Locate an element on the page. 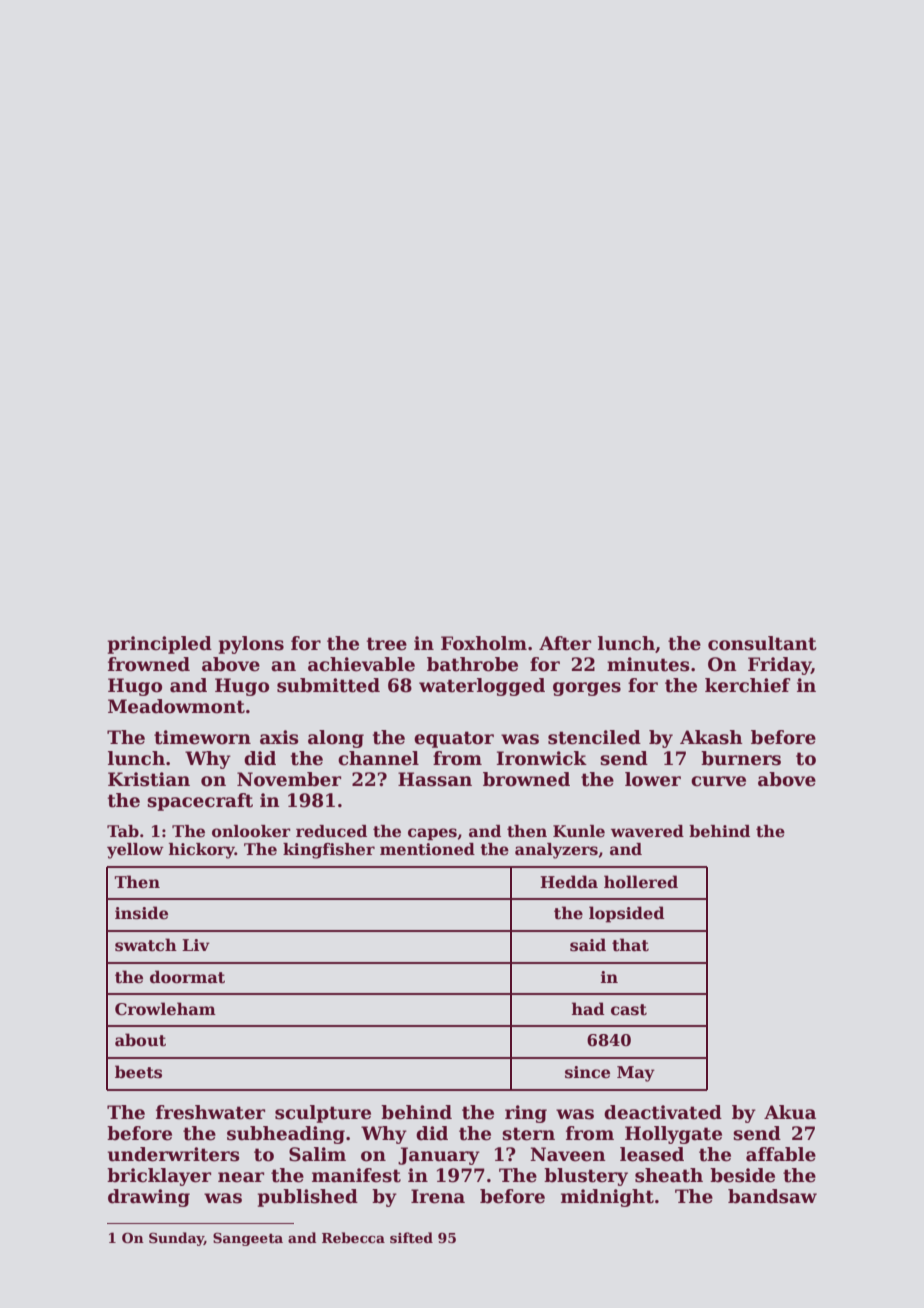 This document has width=924, height=1308. consultant is located at coordinates (762, 643).
